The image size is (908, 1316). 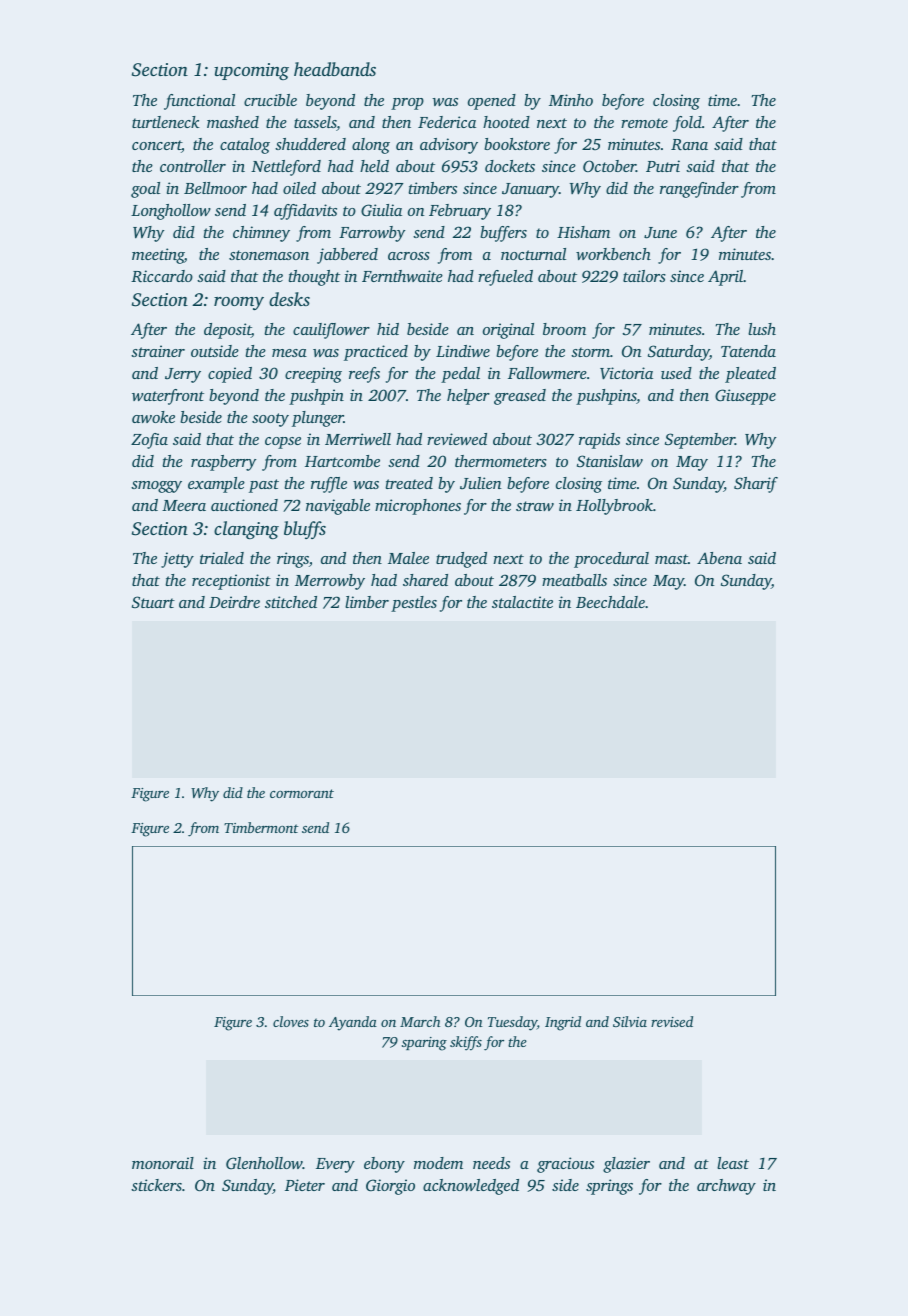 I want to click on along, so click(x=371, y=146).
